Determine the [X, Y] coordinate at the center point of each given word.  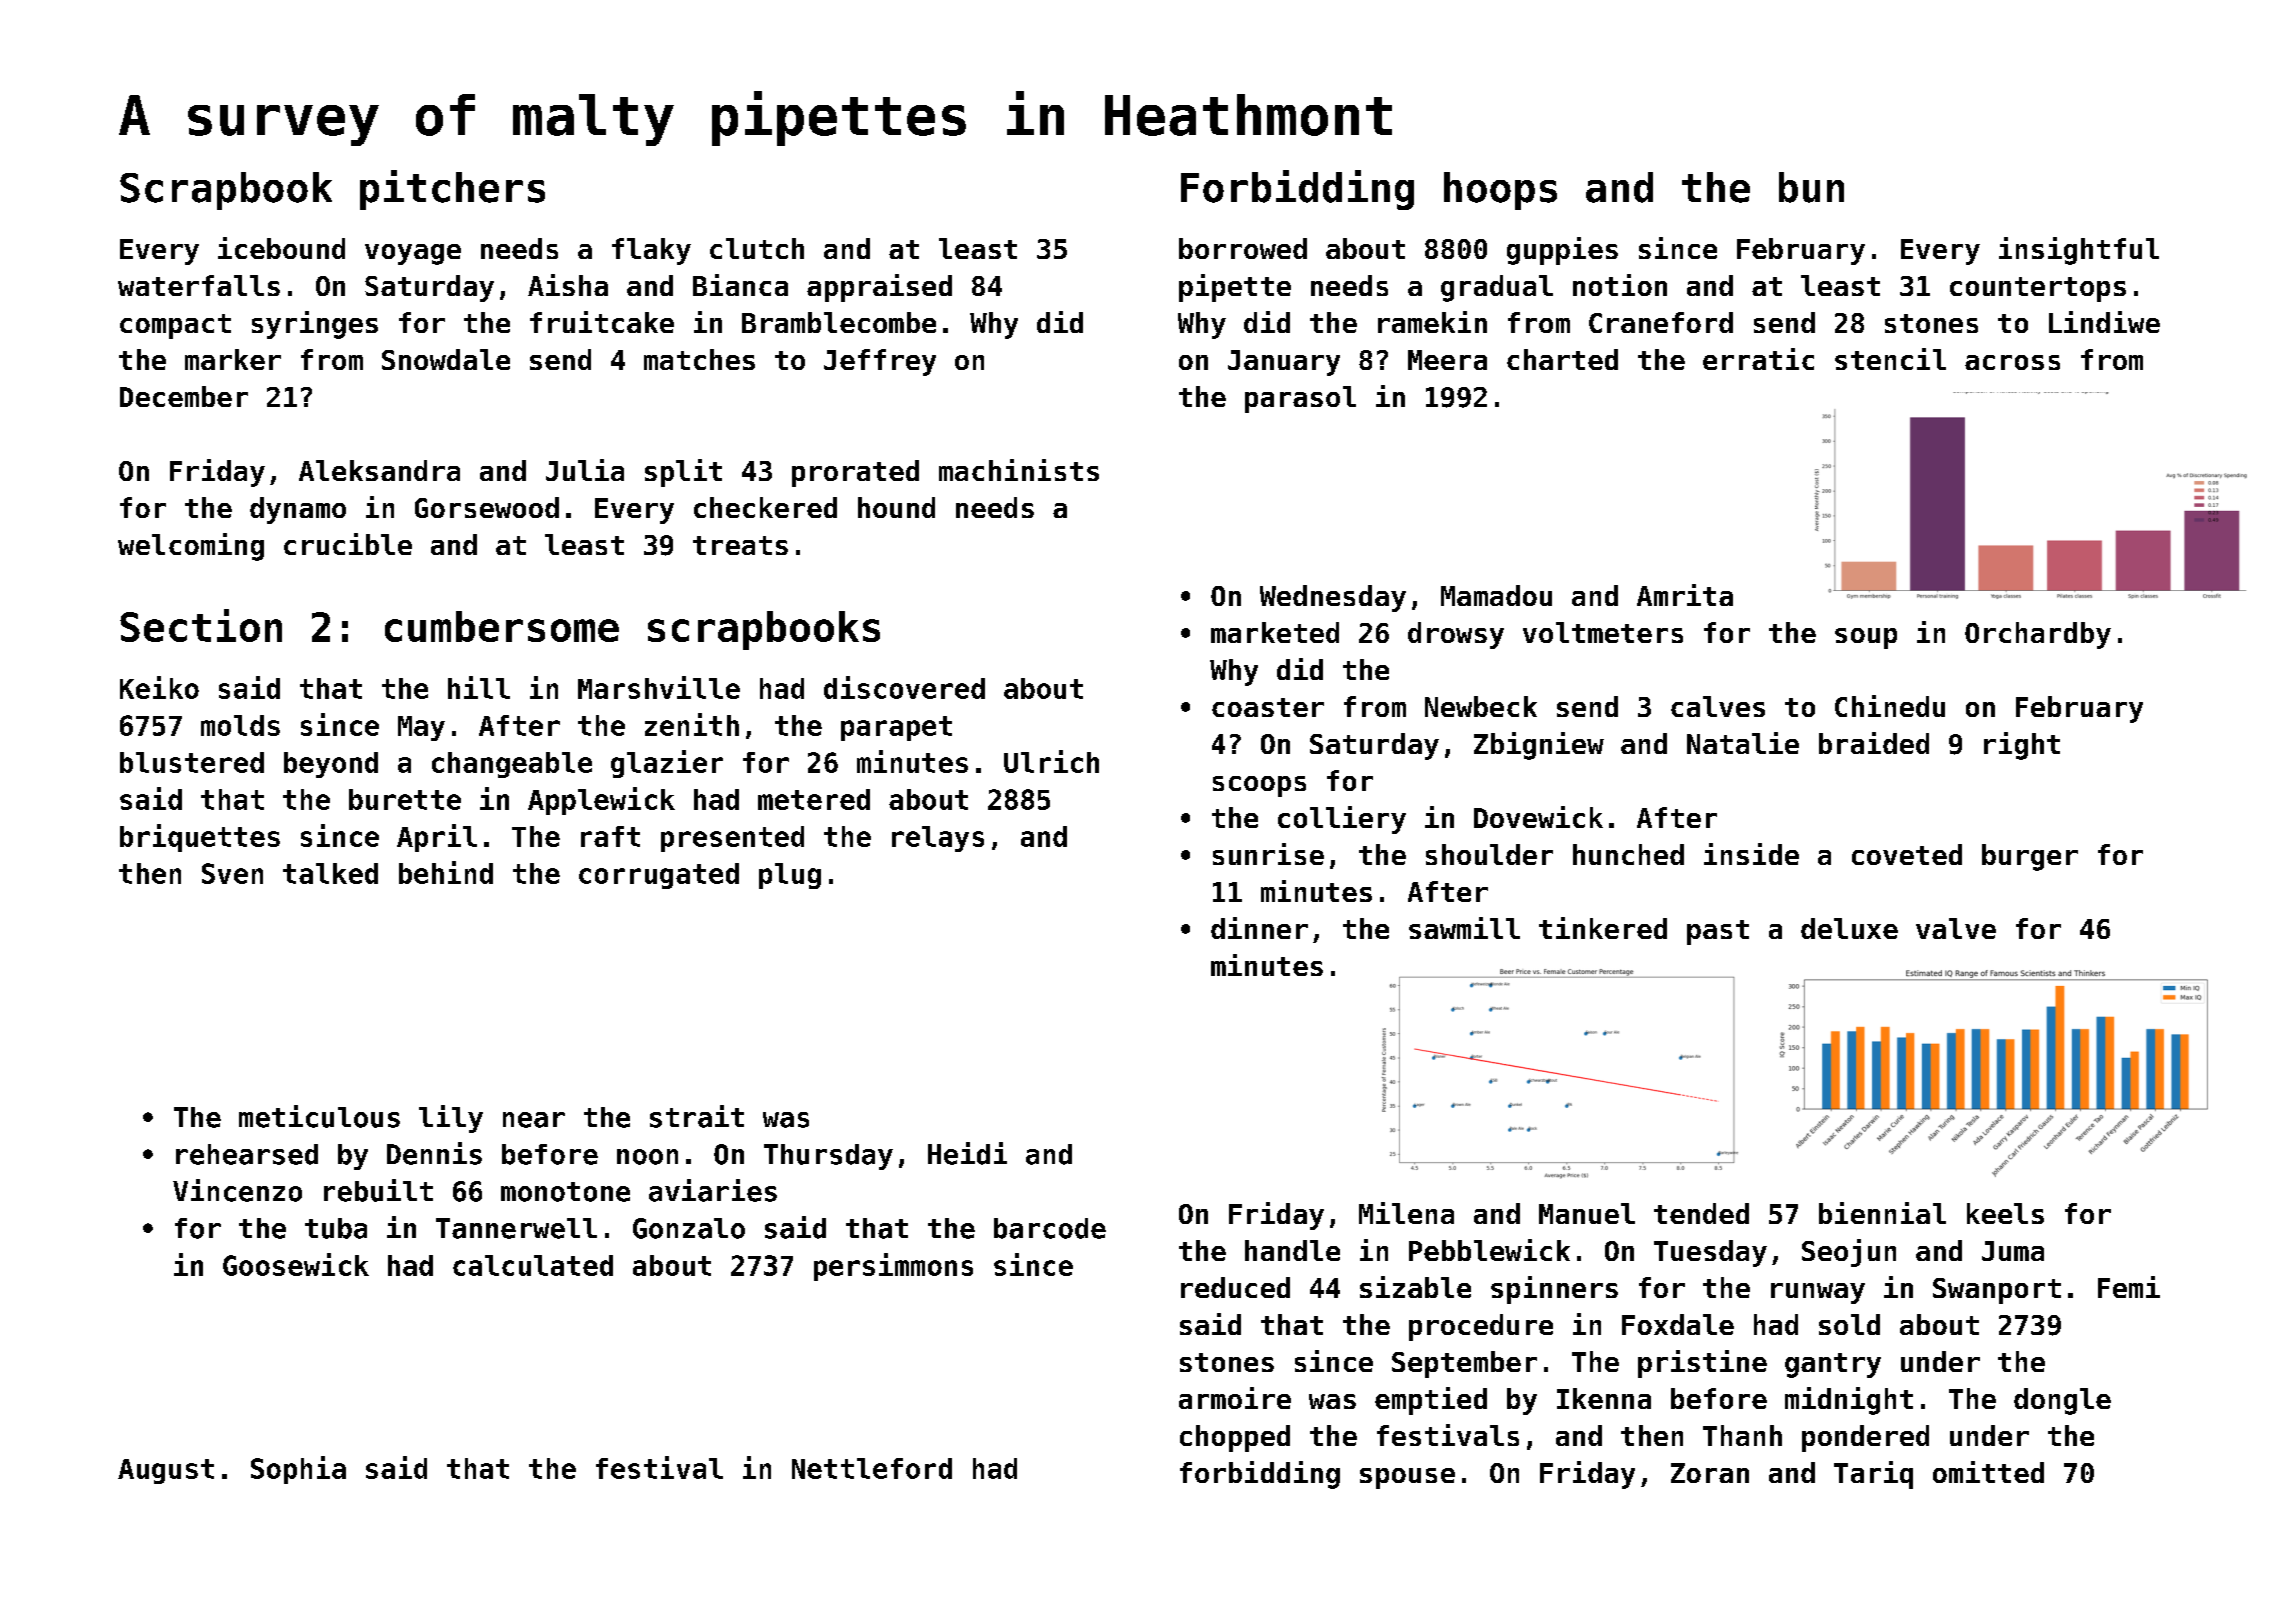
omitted [1988, 1472]
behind [446, 872]
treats [740, 545]
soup [1866, 638]
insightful [2079, 251]
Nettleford [872, 1468]
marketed [1275, 632]
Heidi [967, 1153]
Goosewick [296, 1264]
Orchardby [2038, 635]
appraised [879, 288]
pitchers [452, 190]
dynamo [298, 510]
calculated [533, 1265]
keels [2005, 1213]
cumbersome [502, 626]
